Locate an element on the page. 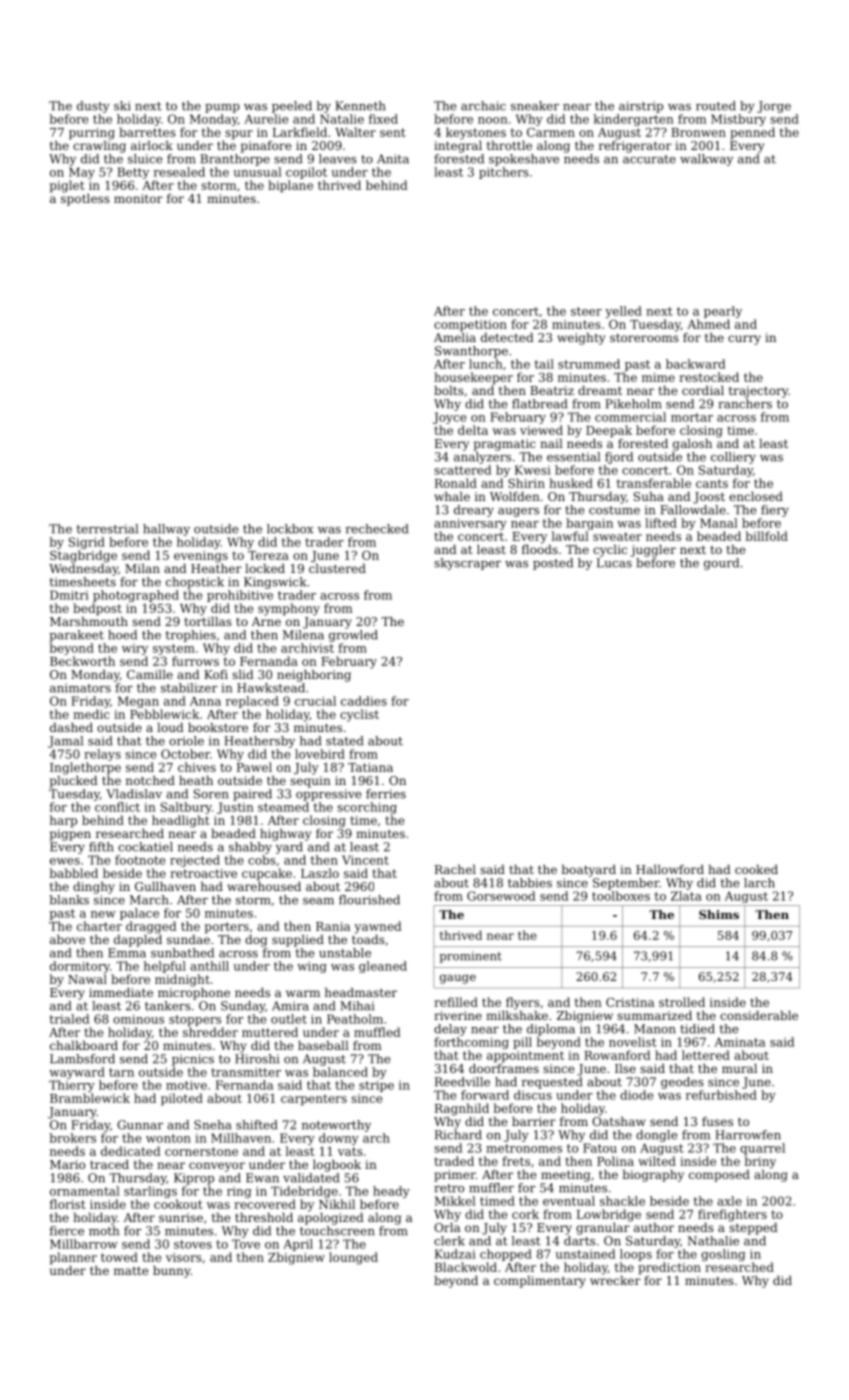  heady is located at coordinates (391, 1192).
